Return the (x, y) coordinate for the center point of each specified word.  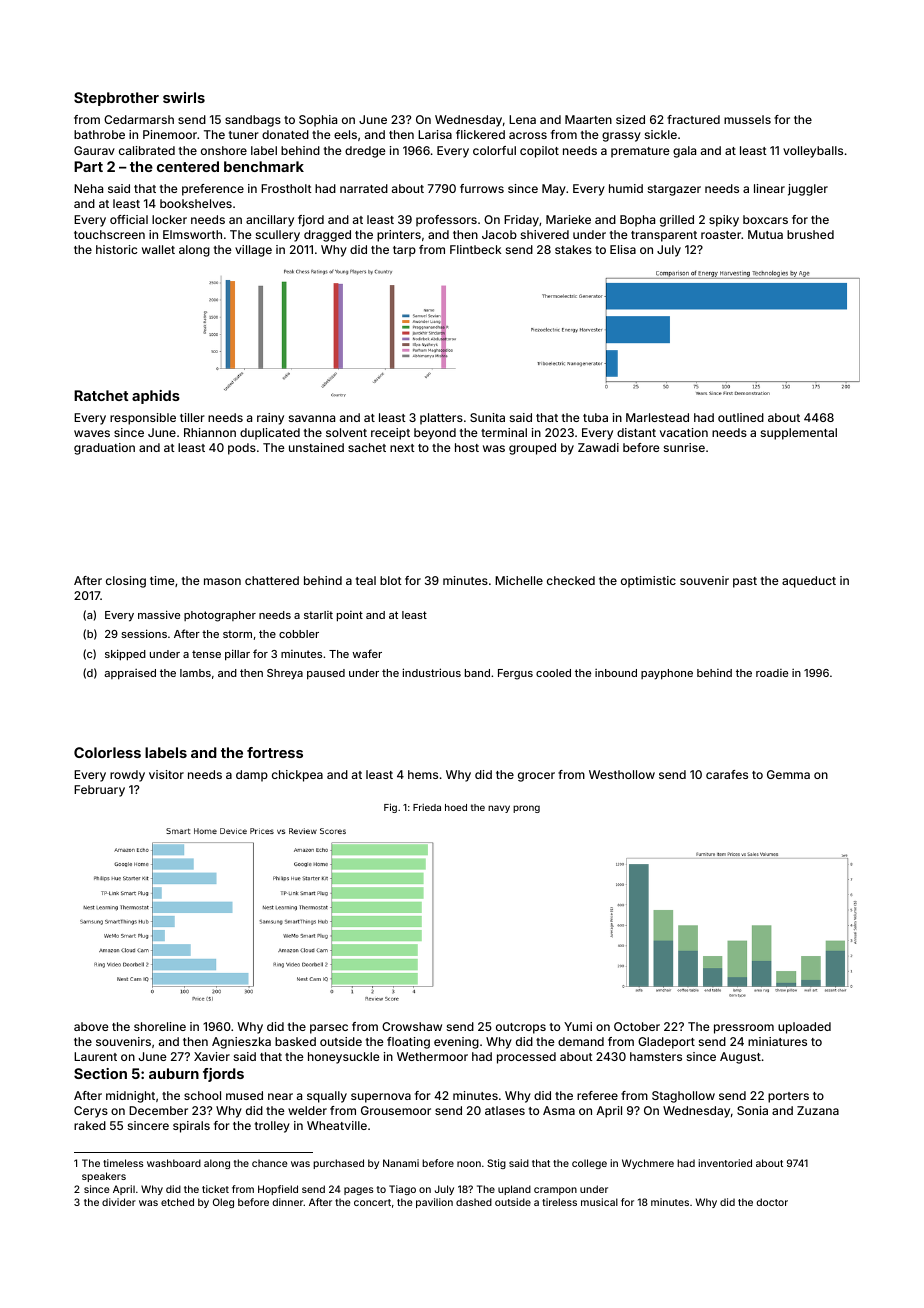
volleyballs (813, 152)
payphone (667, 674)
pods (242, 449)
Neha (88, 188)
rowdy (127, 776)
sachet (367, 447)
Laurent (95, 1056)
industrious (432, 672)
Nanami (401, 1163)
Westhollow (622, 774)
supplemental (799, 434)
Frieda (427, 807)
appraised (130, 674)
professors (446, 221)
